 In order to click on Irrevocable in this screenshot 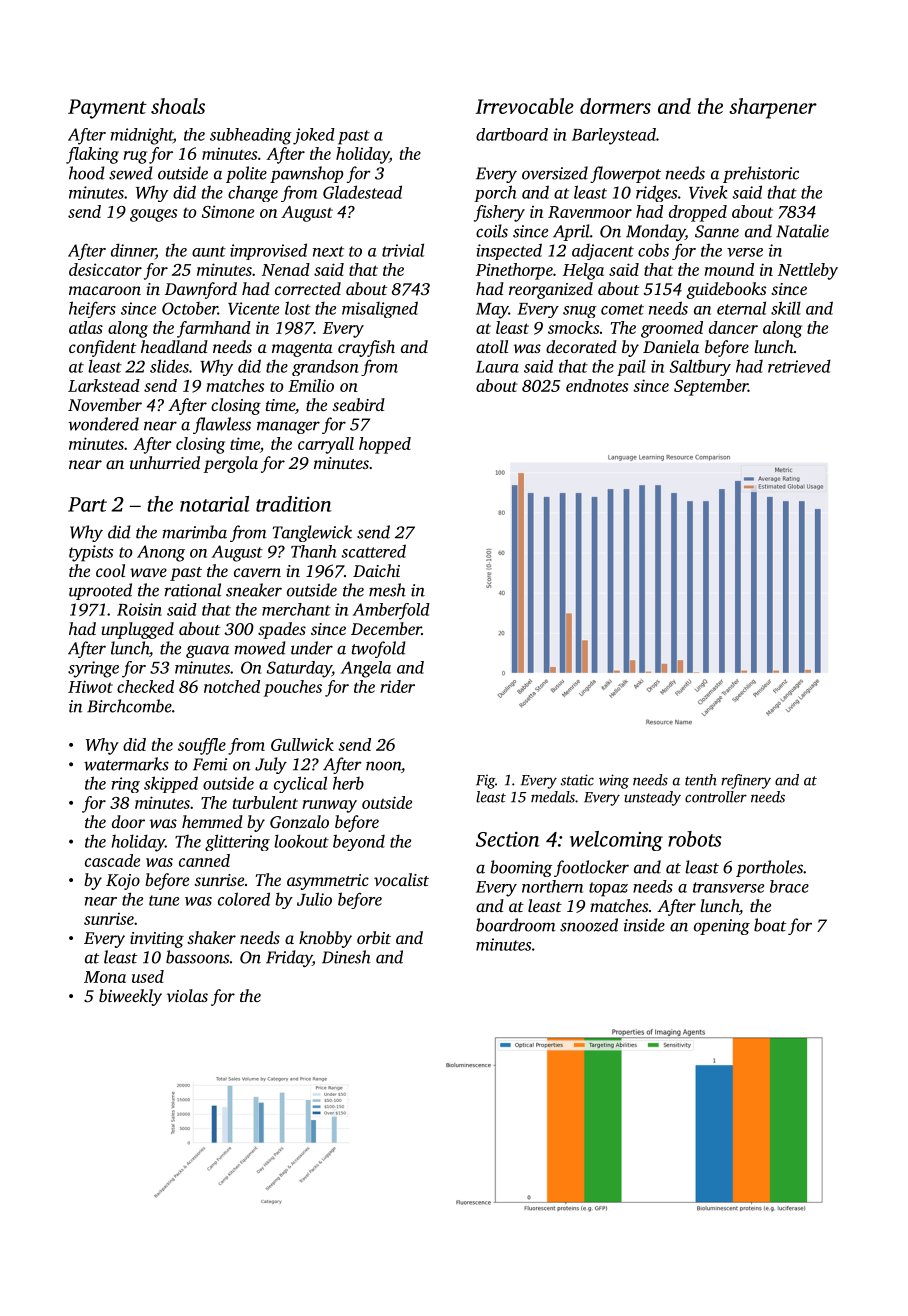, I will do `click(525, 106)`.
